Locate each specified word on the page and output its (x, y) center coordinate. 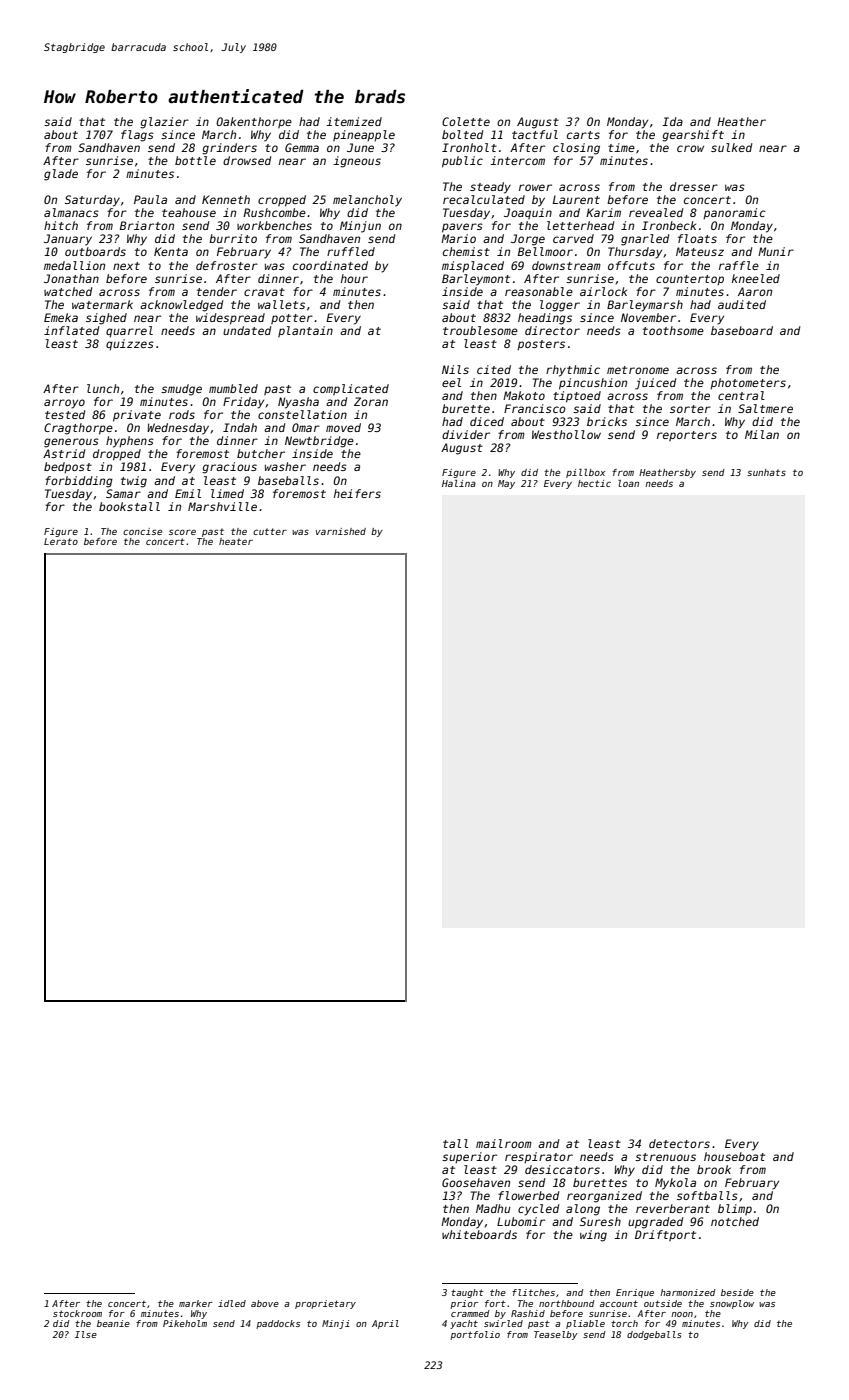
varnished (341, 531)
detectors (679, 1143)
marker (196, 1303)
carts (583, 135)
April (385, 1324)
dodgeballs (654, 1335)
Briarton (147, 225)
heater (236, 541)
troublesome (480, 330)
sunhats (766, 472)
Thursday (635, 253)
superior (469, 1157)
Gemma (302, 147)
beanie (113, 1323)
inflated (72, 330)
